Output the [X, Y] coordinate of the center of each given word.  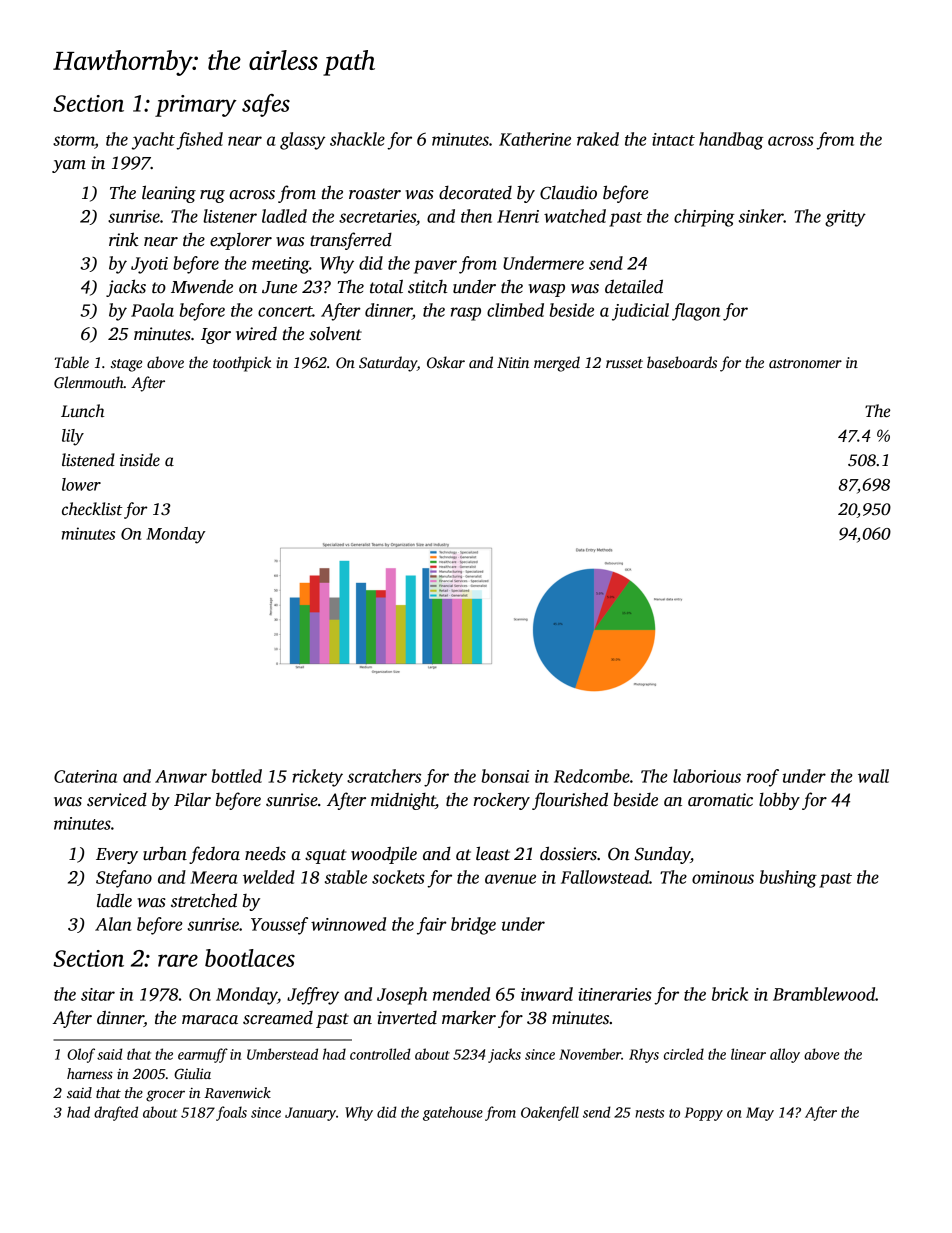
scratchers [384, 776]
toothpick [242, 364]
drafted [116, 1113]
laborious [707, 776]
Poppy [704, 1114]
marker [469, 1017]
